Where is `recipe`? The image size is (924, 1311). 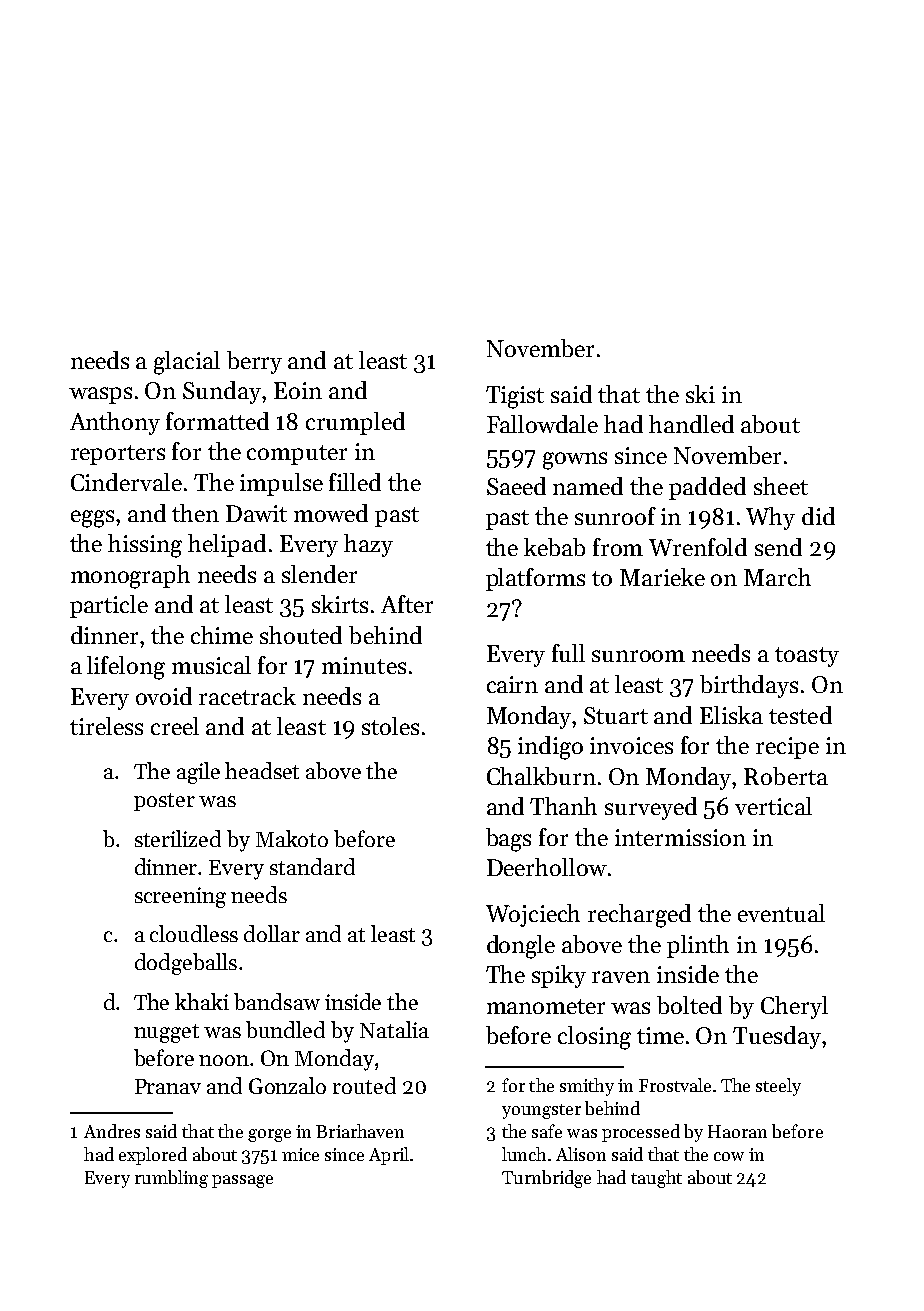
recipe is located at coordinates (787, 748).
